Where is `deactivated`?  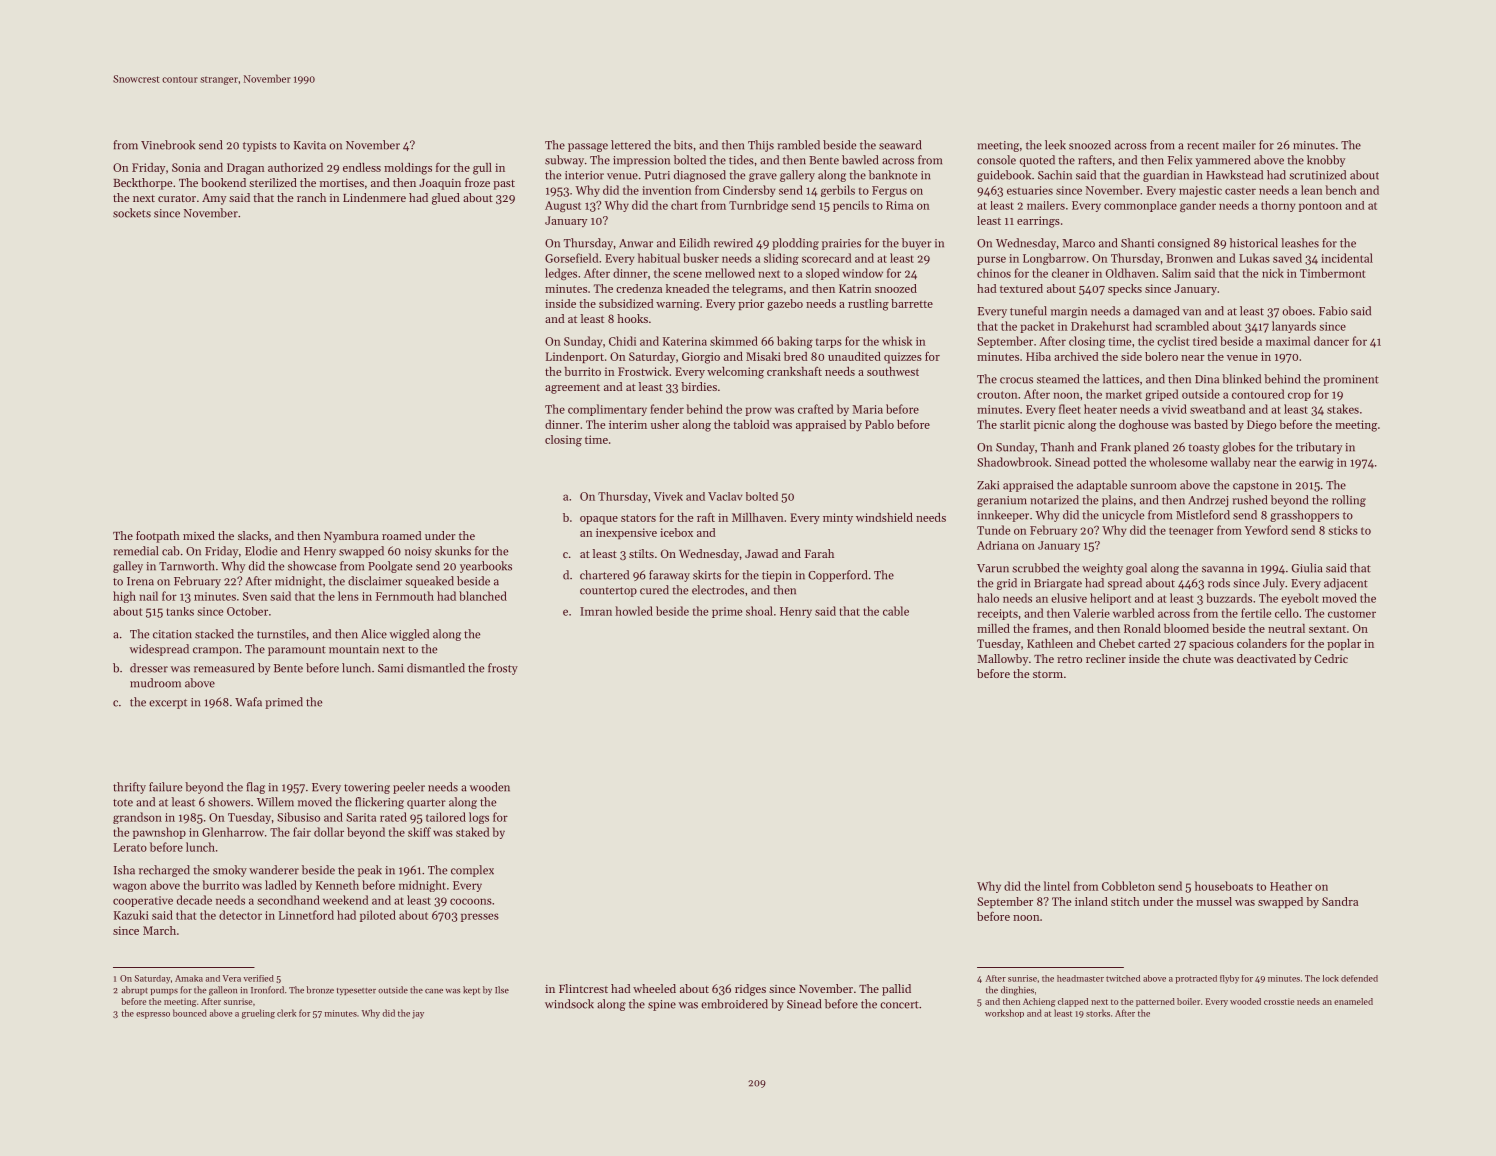
deactivated is located at coordinates (1266, 658).
